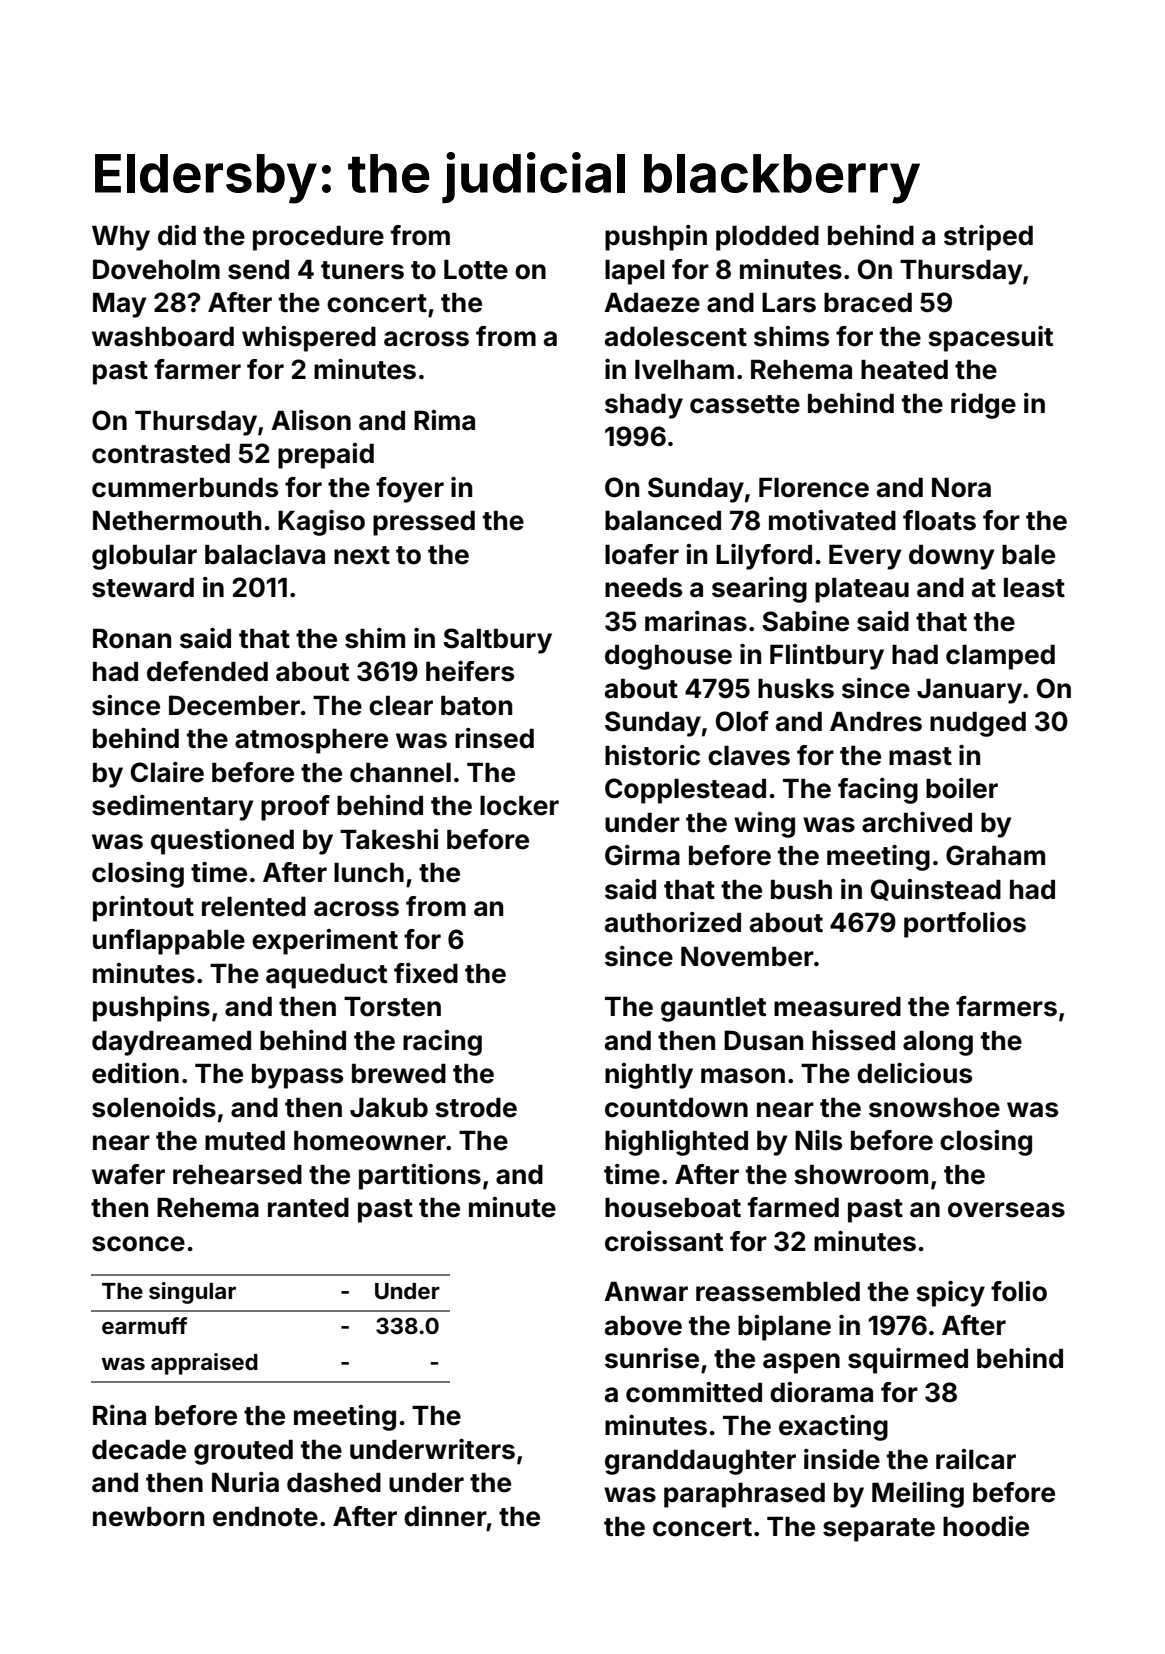 The image size is (1165, 1654). What do you see at coordinates (177, 235) in the image?
I see `did` at bounding box center [177, 235].
